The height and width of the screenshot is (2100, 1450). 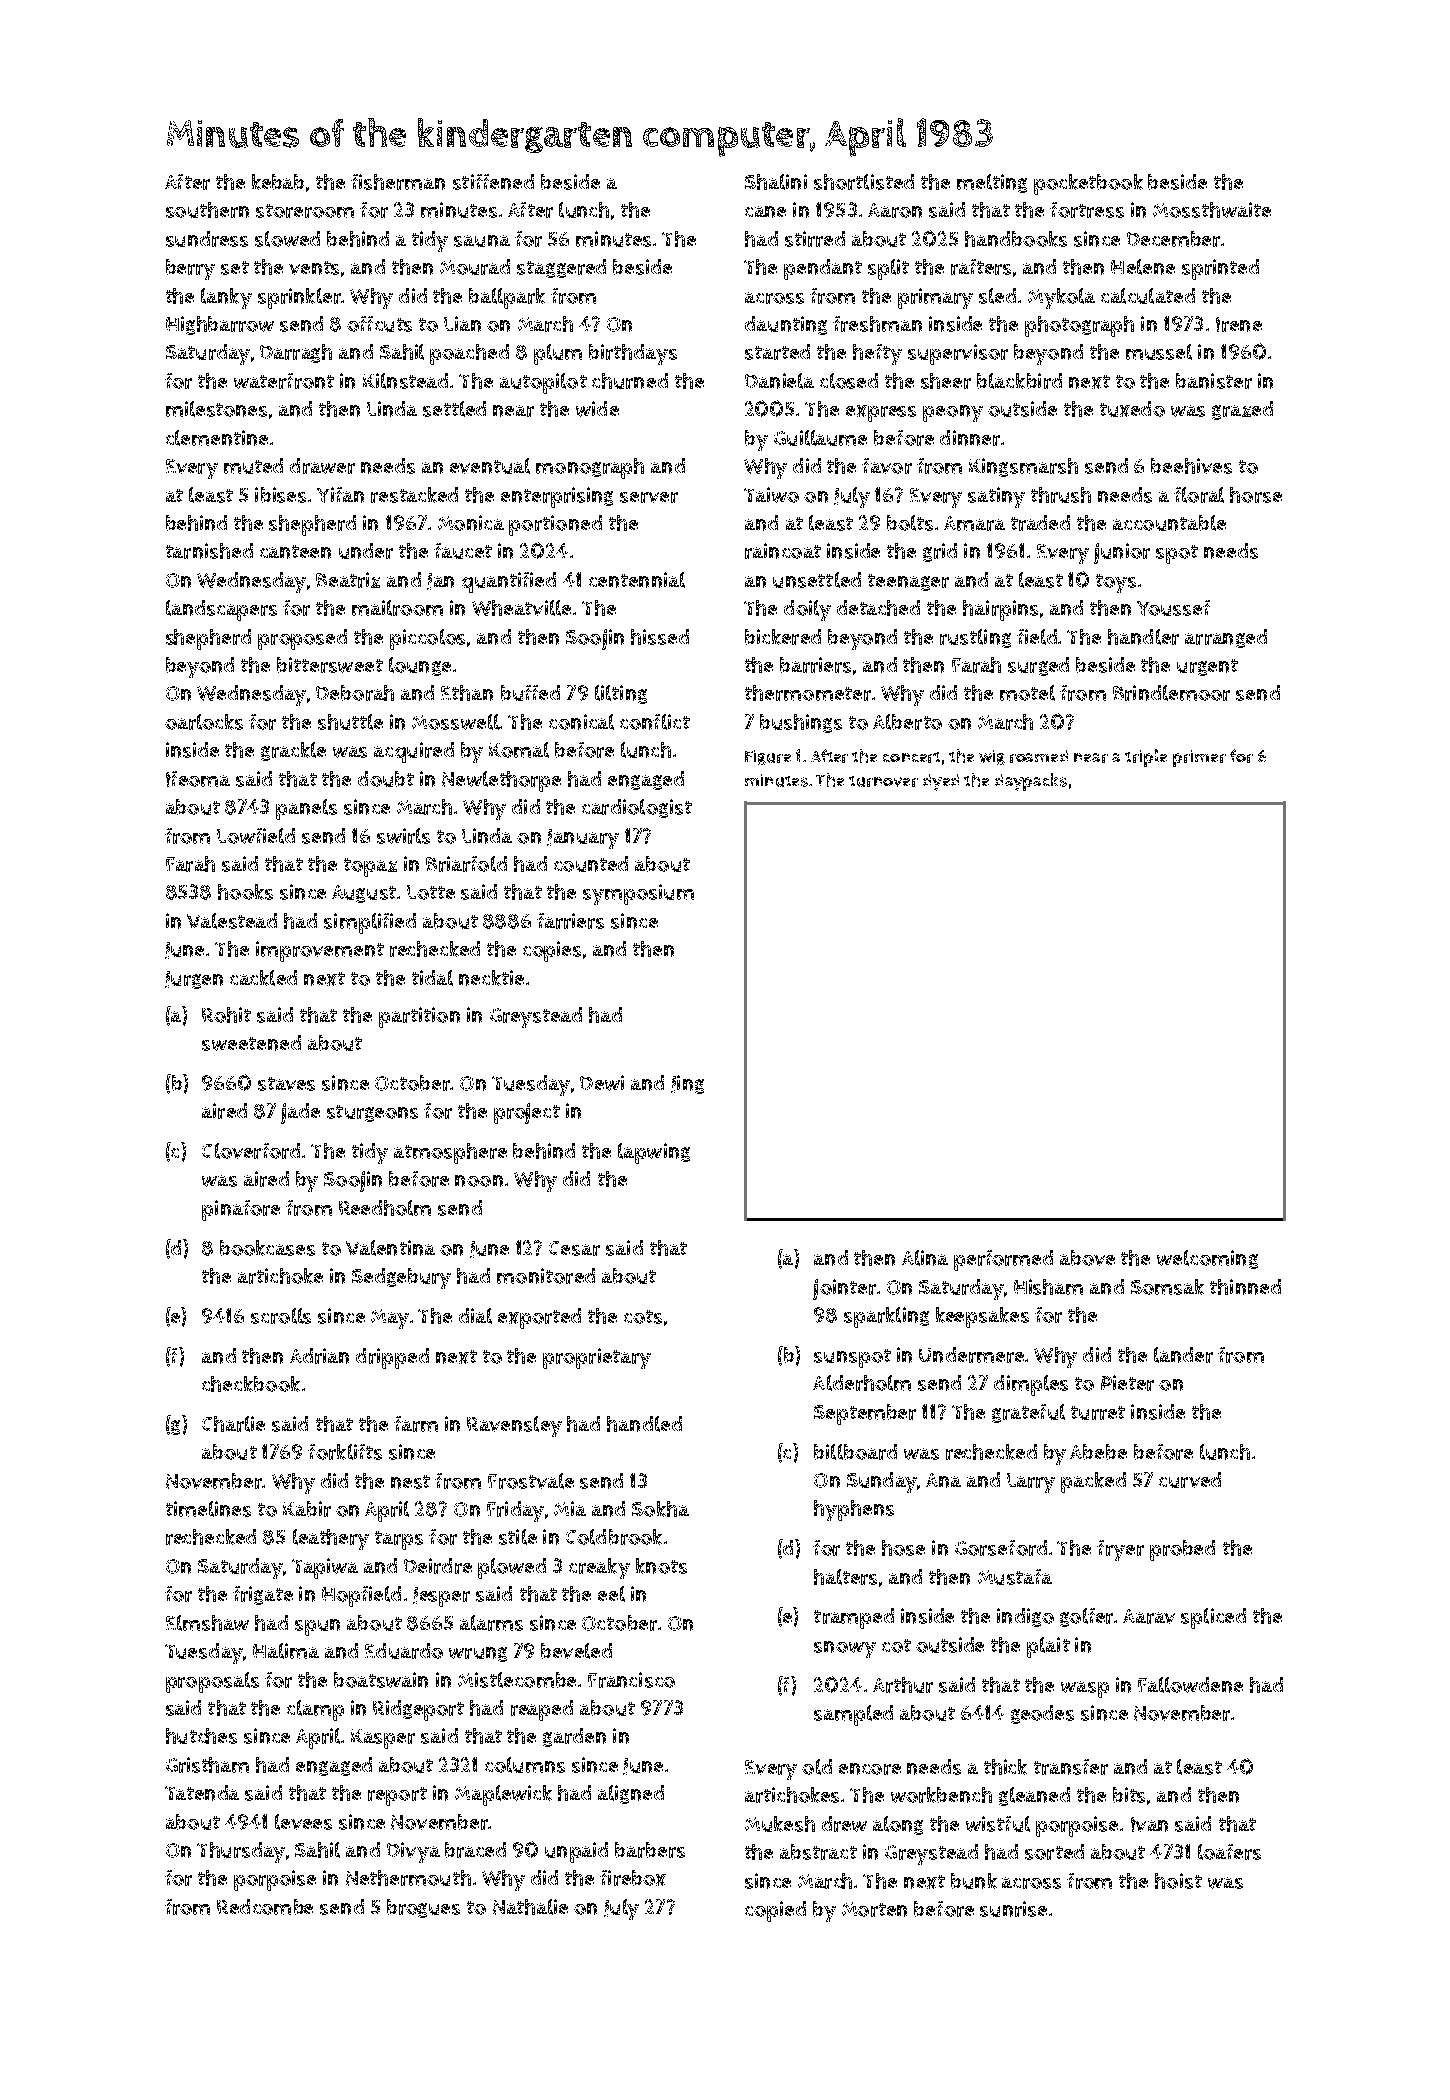 What do you see at coordinates (251, 1384) in the screenshot?
I see `checkbook` at bounding box center [251, 1384].
